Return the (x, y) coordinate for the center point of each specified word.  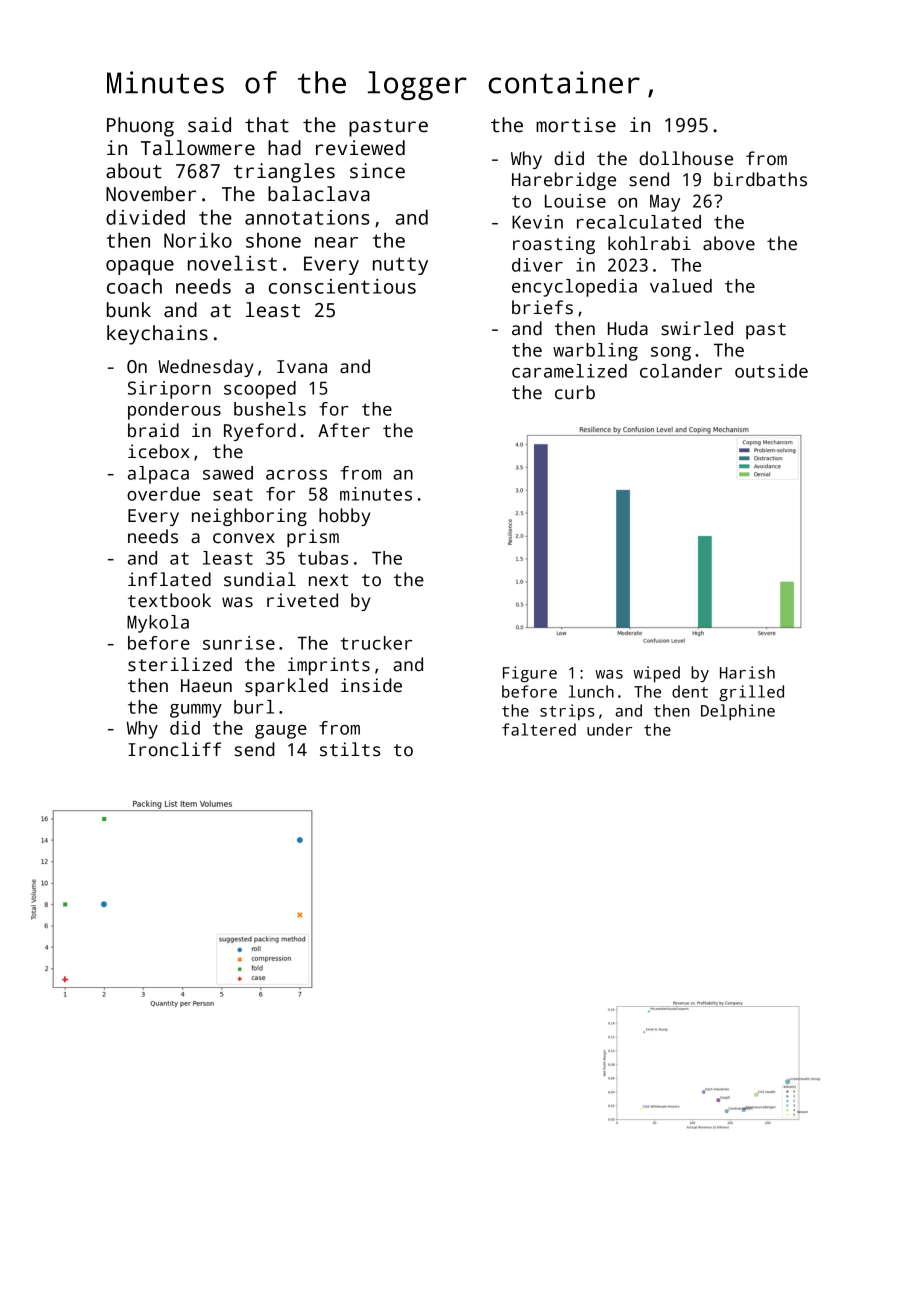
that (267, 125)
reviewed (360, 148)
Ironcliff (174, 749)
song (671, 354)
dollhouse (686, 158)
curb (575, 392)
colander (681, 371)
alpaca (158, 475)
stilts (350, 749)
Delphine (738, 712)
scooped (260, 390)
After (344, 430)
